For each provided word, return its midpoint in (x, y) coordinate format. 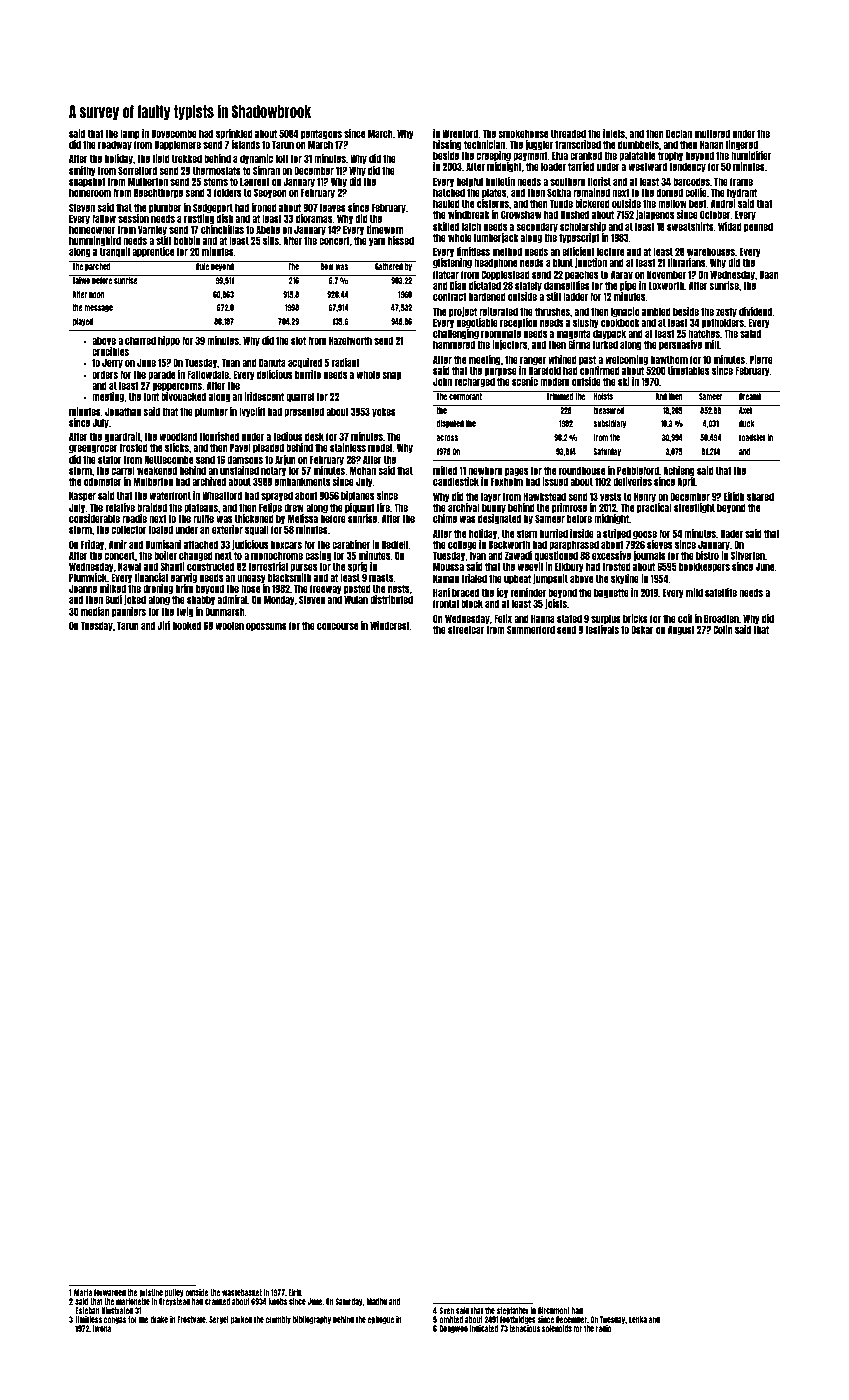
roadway (115, 145)
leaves (333, 207)
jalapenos (655, 215)
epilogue (380, 1320)
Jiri (163, 625)
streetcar (466, 629)
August (681, 630)
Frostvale (191, 1319)
